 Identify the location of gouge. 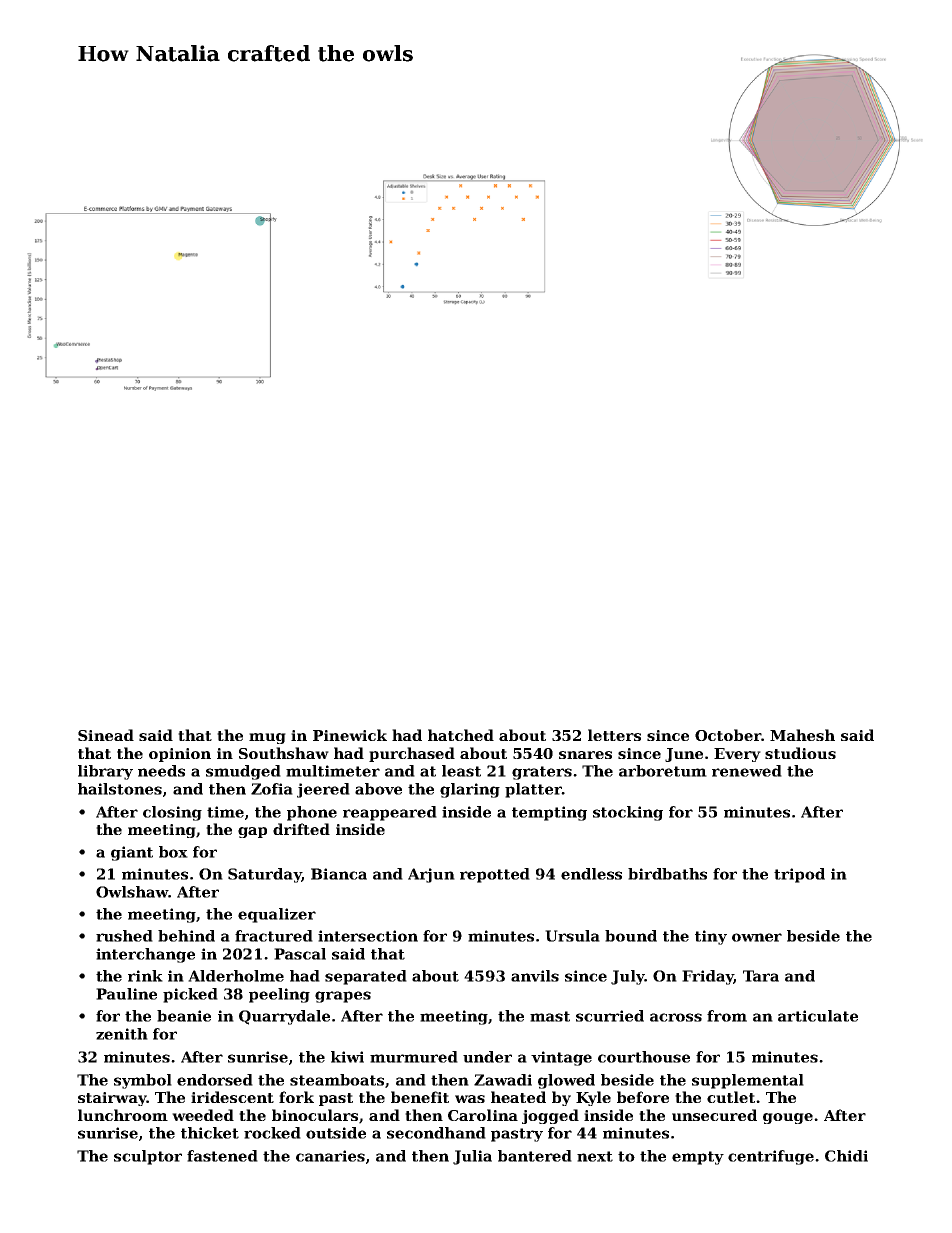
(788, 1118).
